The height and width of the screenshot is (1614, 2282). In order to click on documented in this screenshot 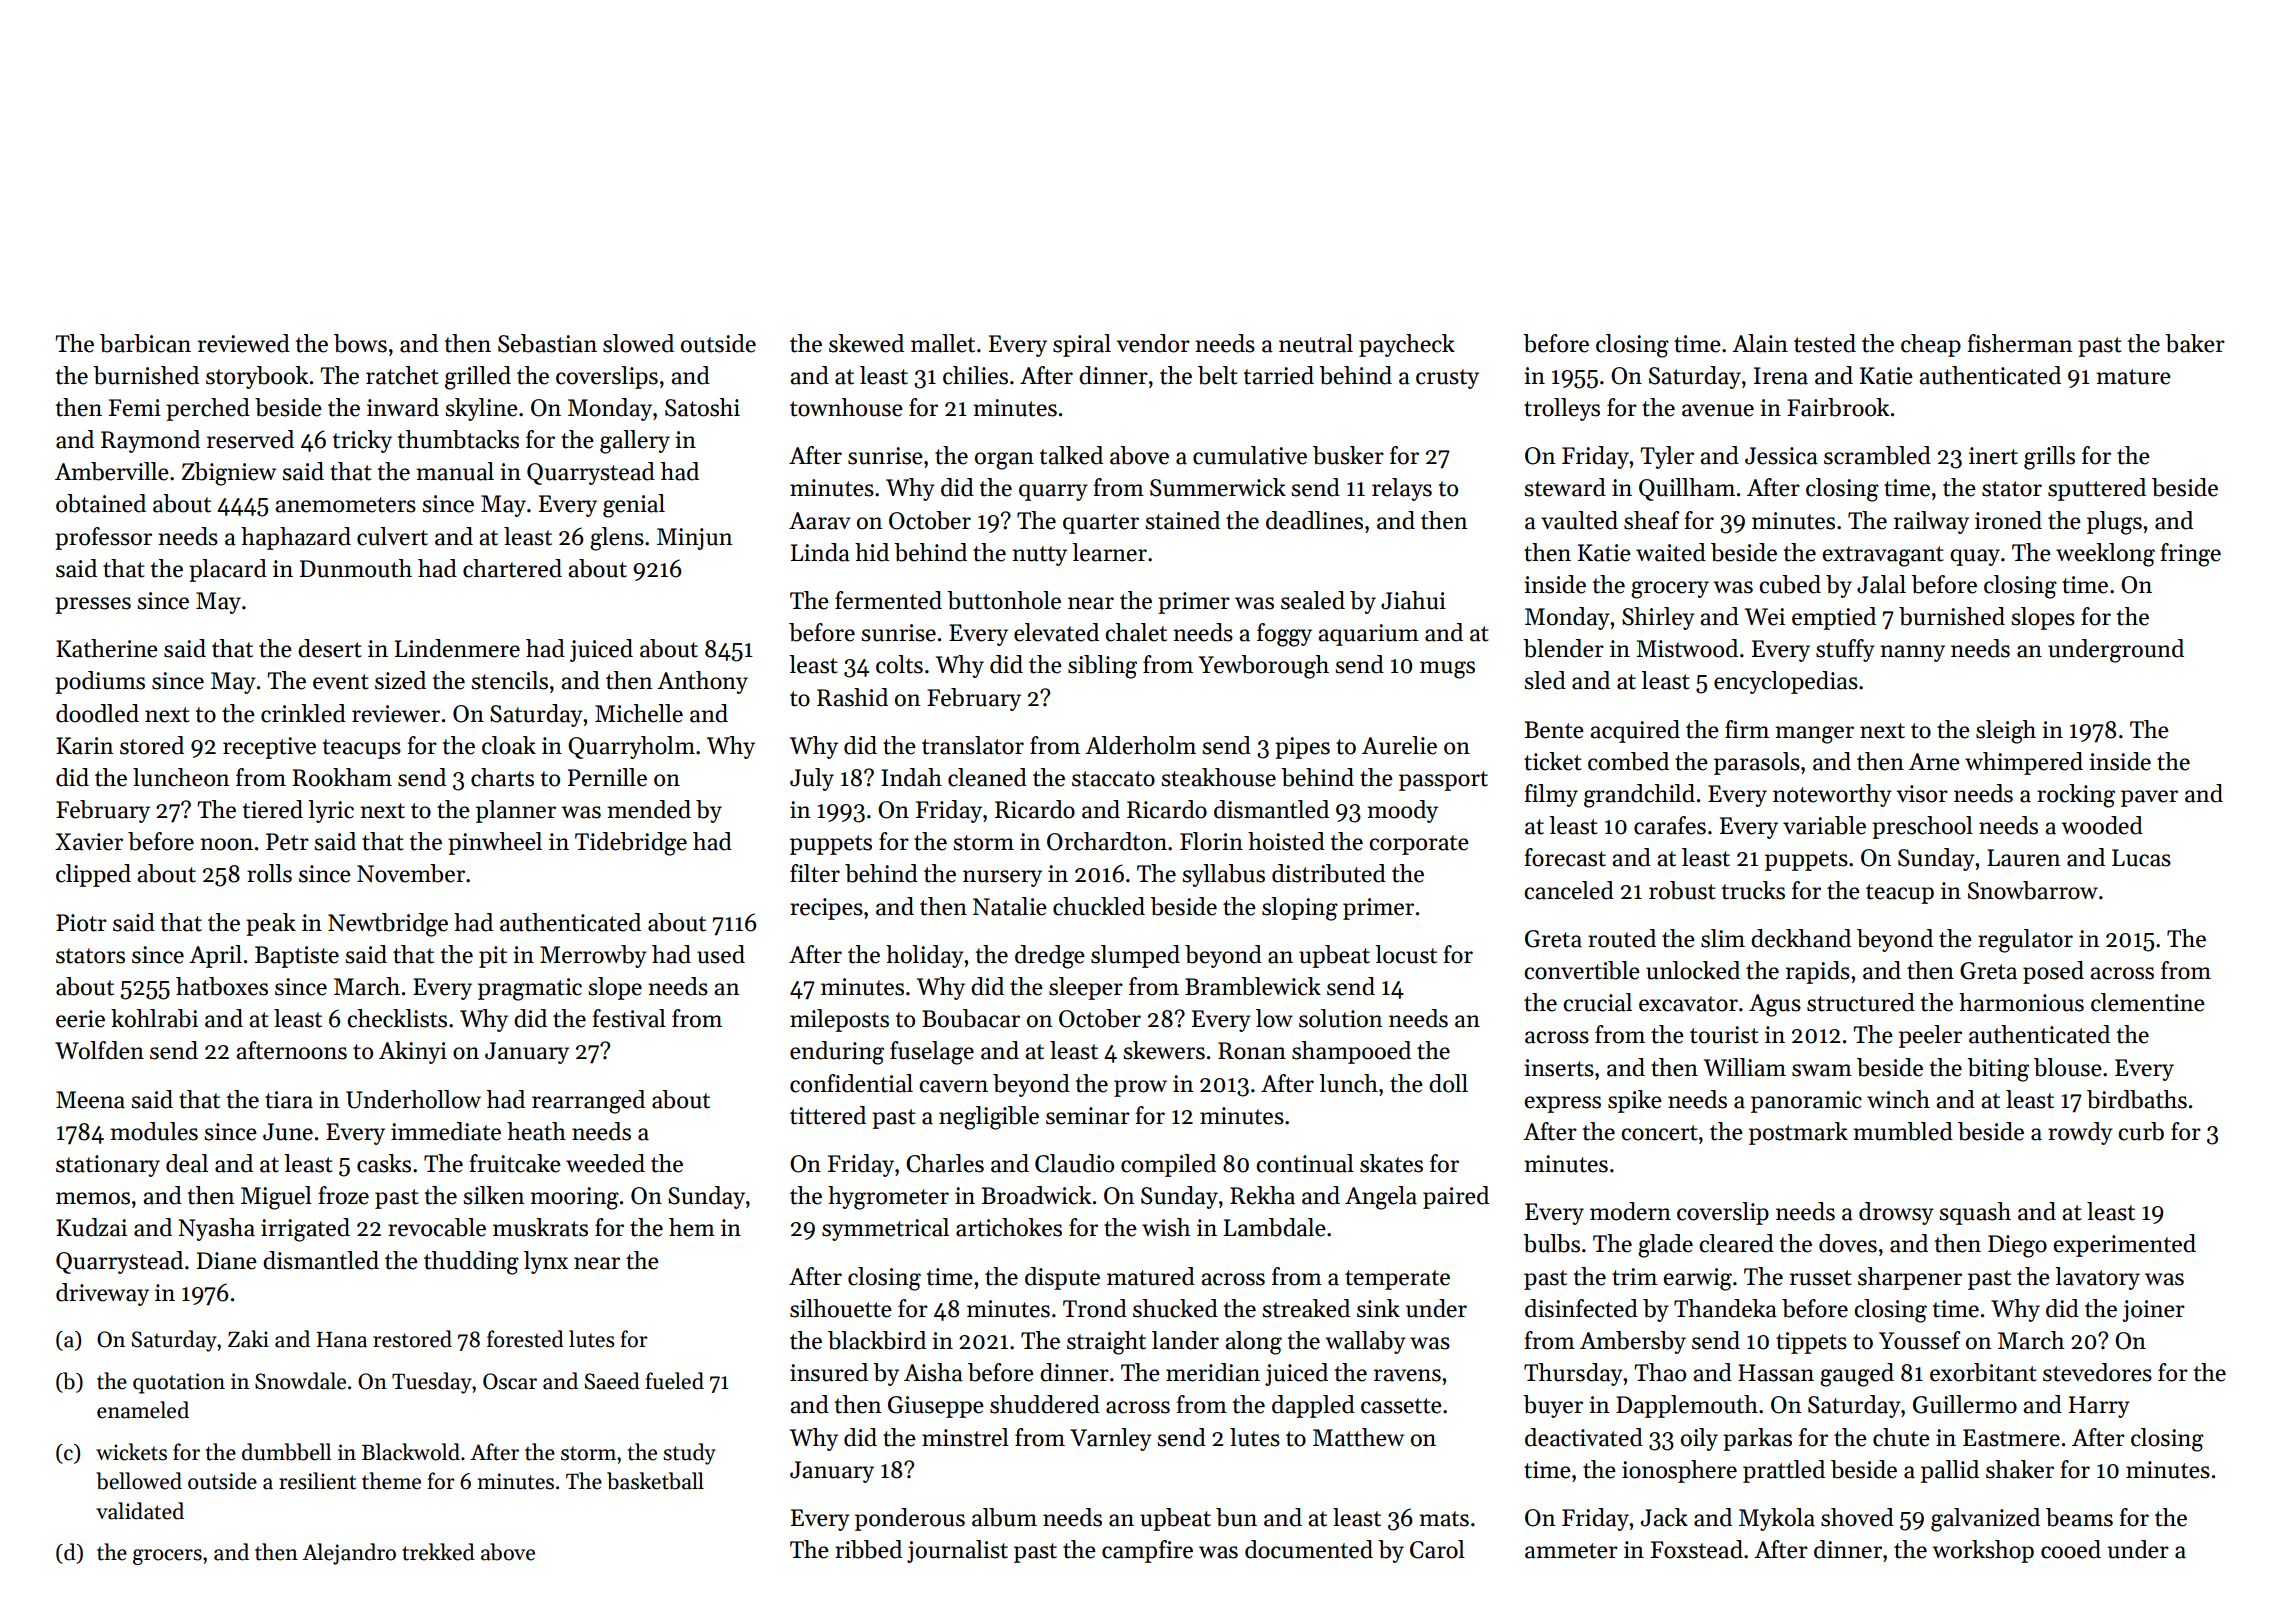, I will do `click(1309, 1549)`.
